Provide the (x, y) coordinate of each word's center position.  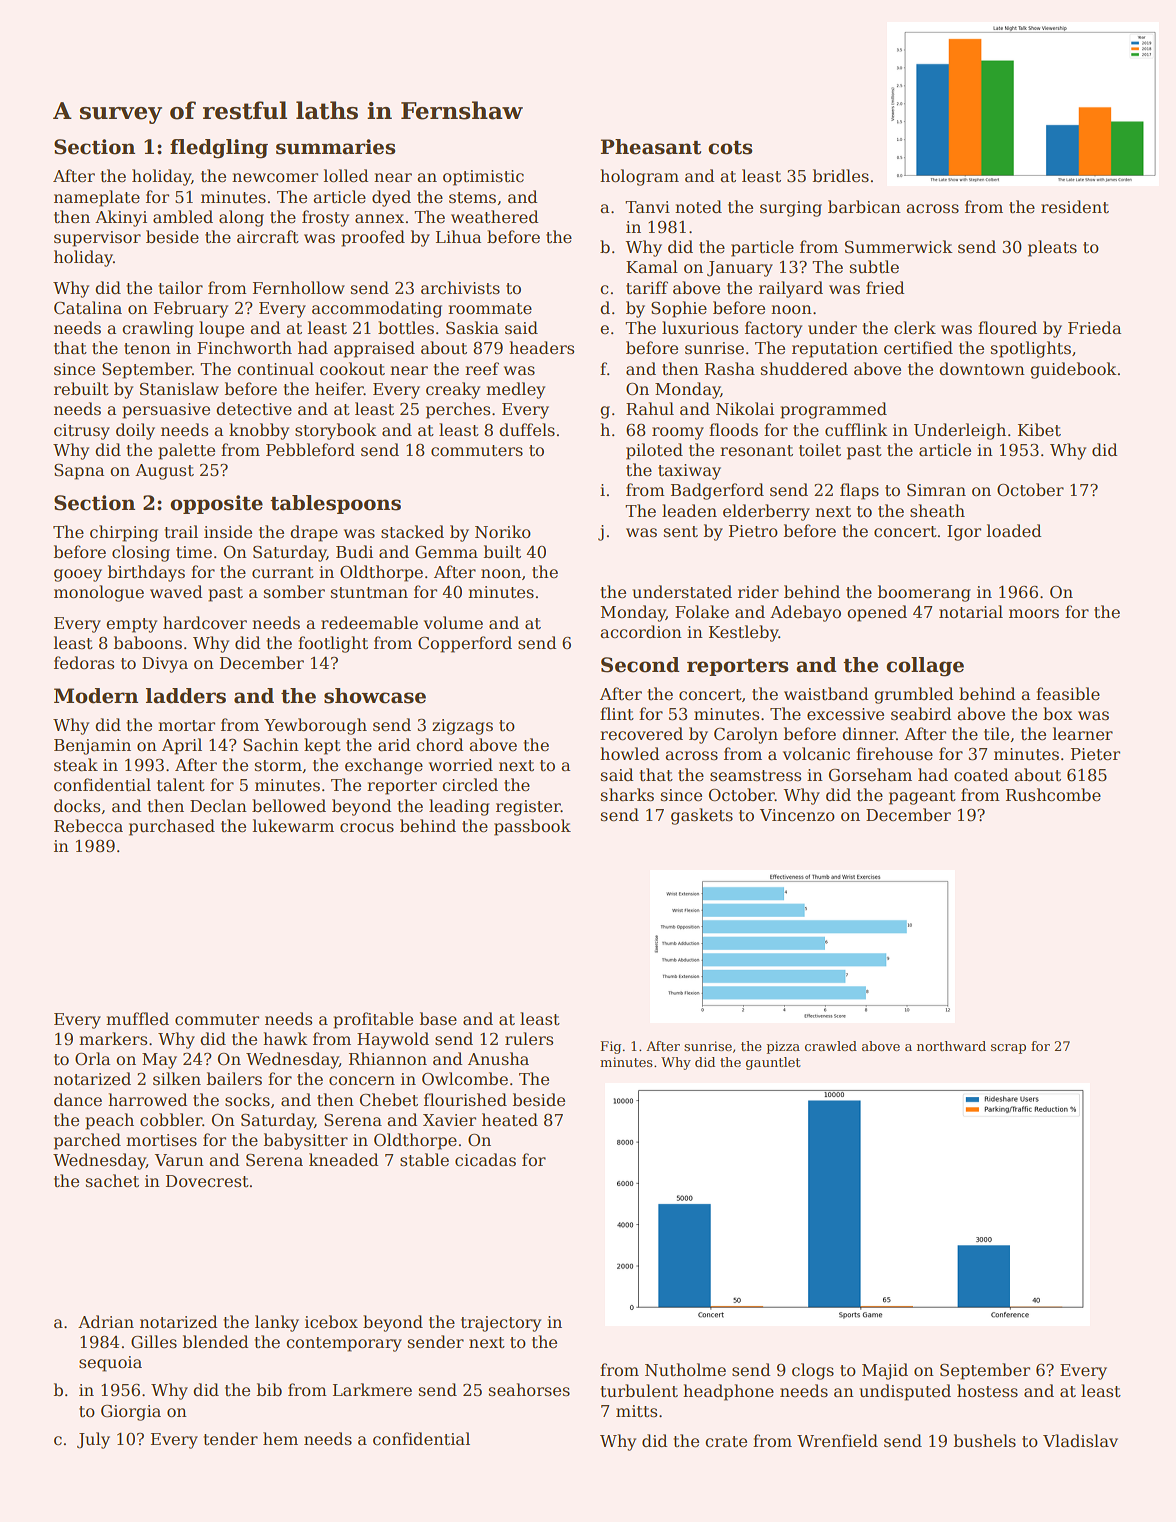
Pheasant (651, 147)
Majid (885, 1371)
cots (730, 148)
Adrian (106, 1321)
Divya (165, 665)
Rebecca (88, 826)
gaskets (702, 816)
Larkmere (372, 1390)
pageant (922, 797)
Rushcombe (1053, 795)
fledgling (219, 149)
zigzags (462, 727)
